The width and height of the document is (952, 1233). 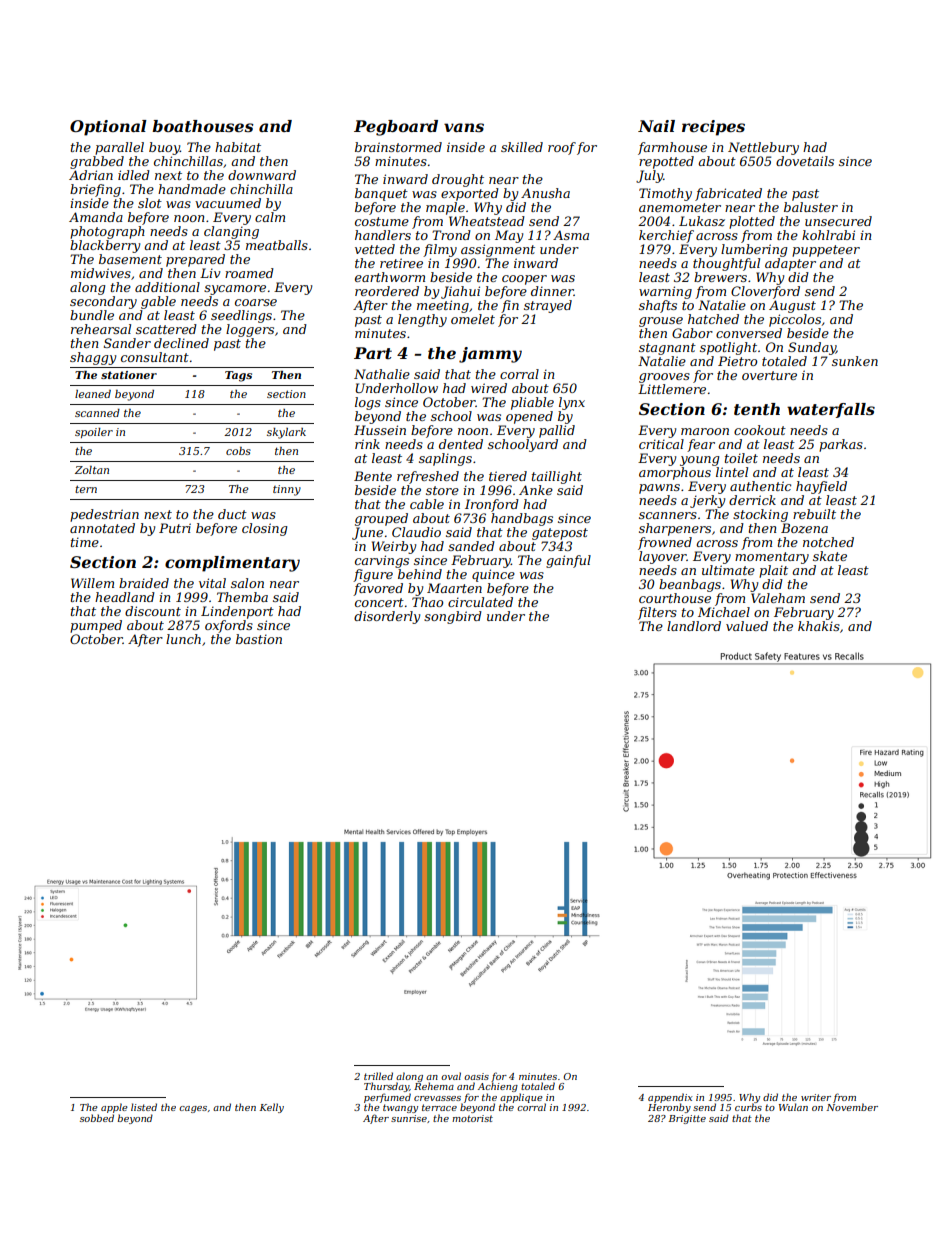 What do you see at coordinates (572, 403) in the document?
I see `lynx` at bounding box center [572, 403].
